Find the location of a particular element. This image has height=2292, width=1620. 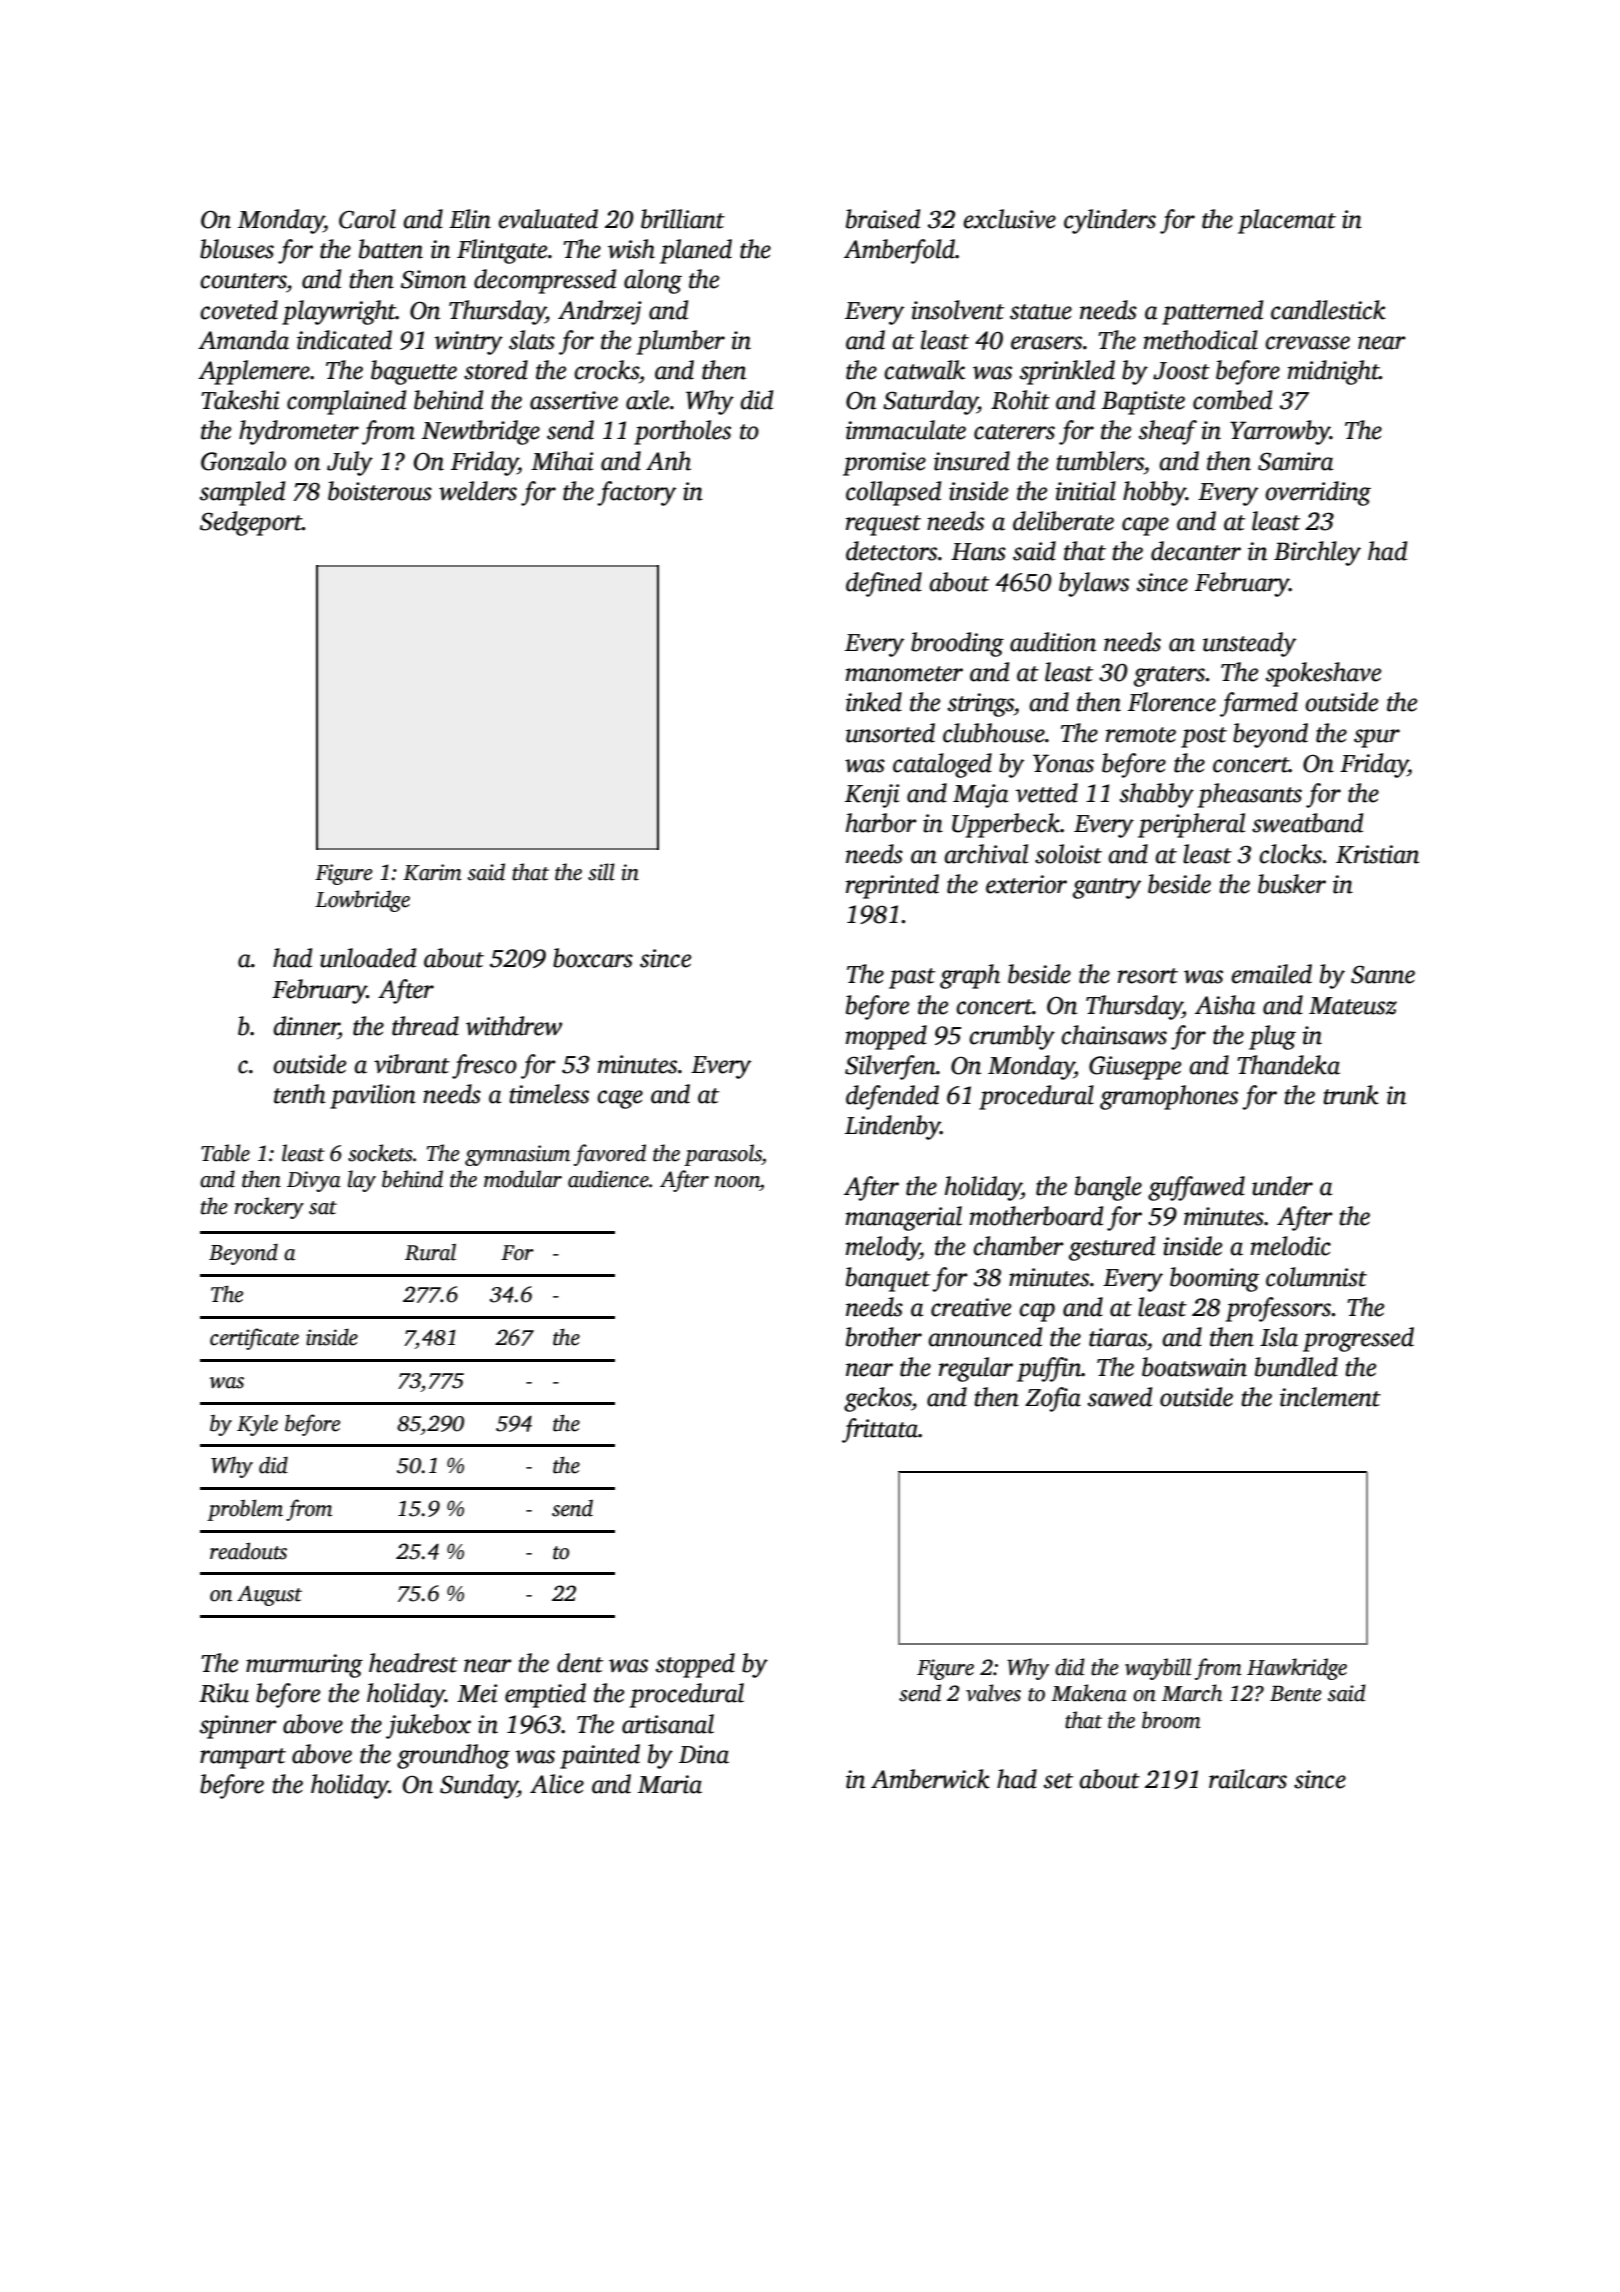

plug is located at coordinates (1272, 1037).
